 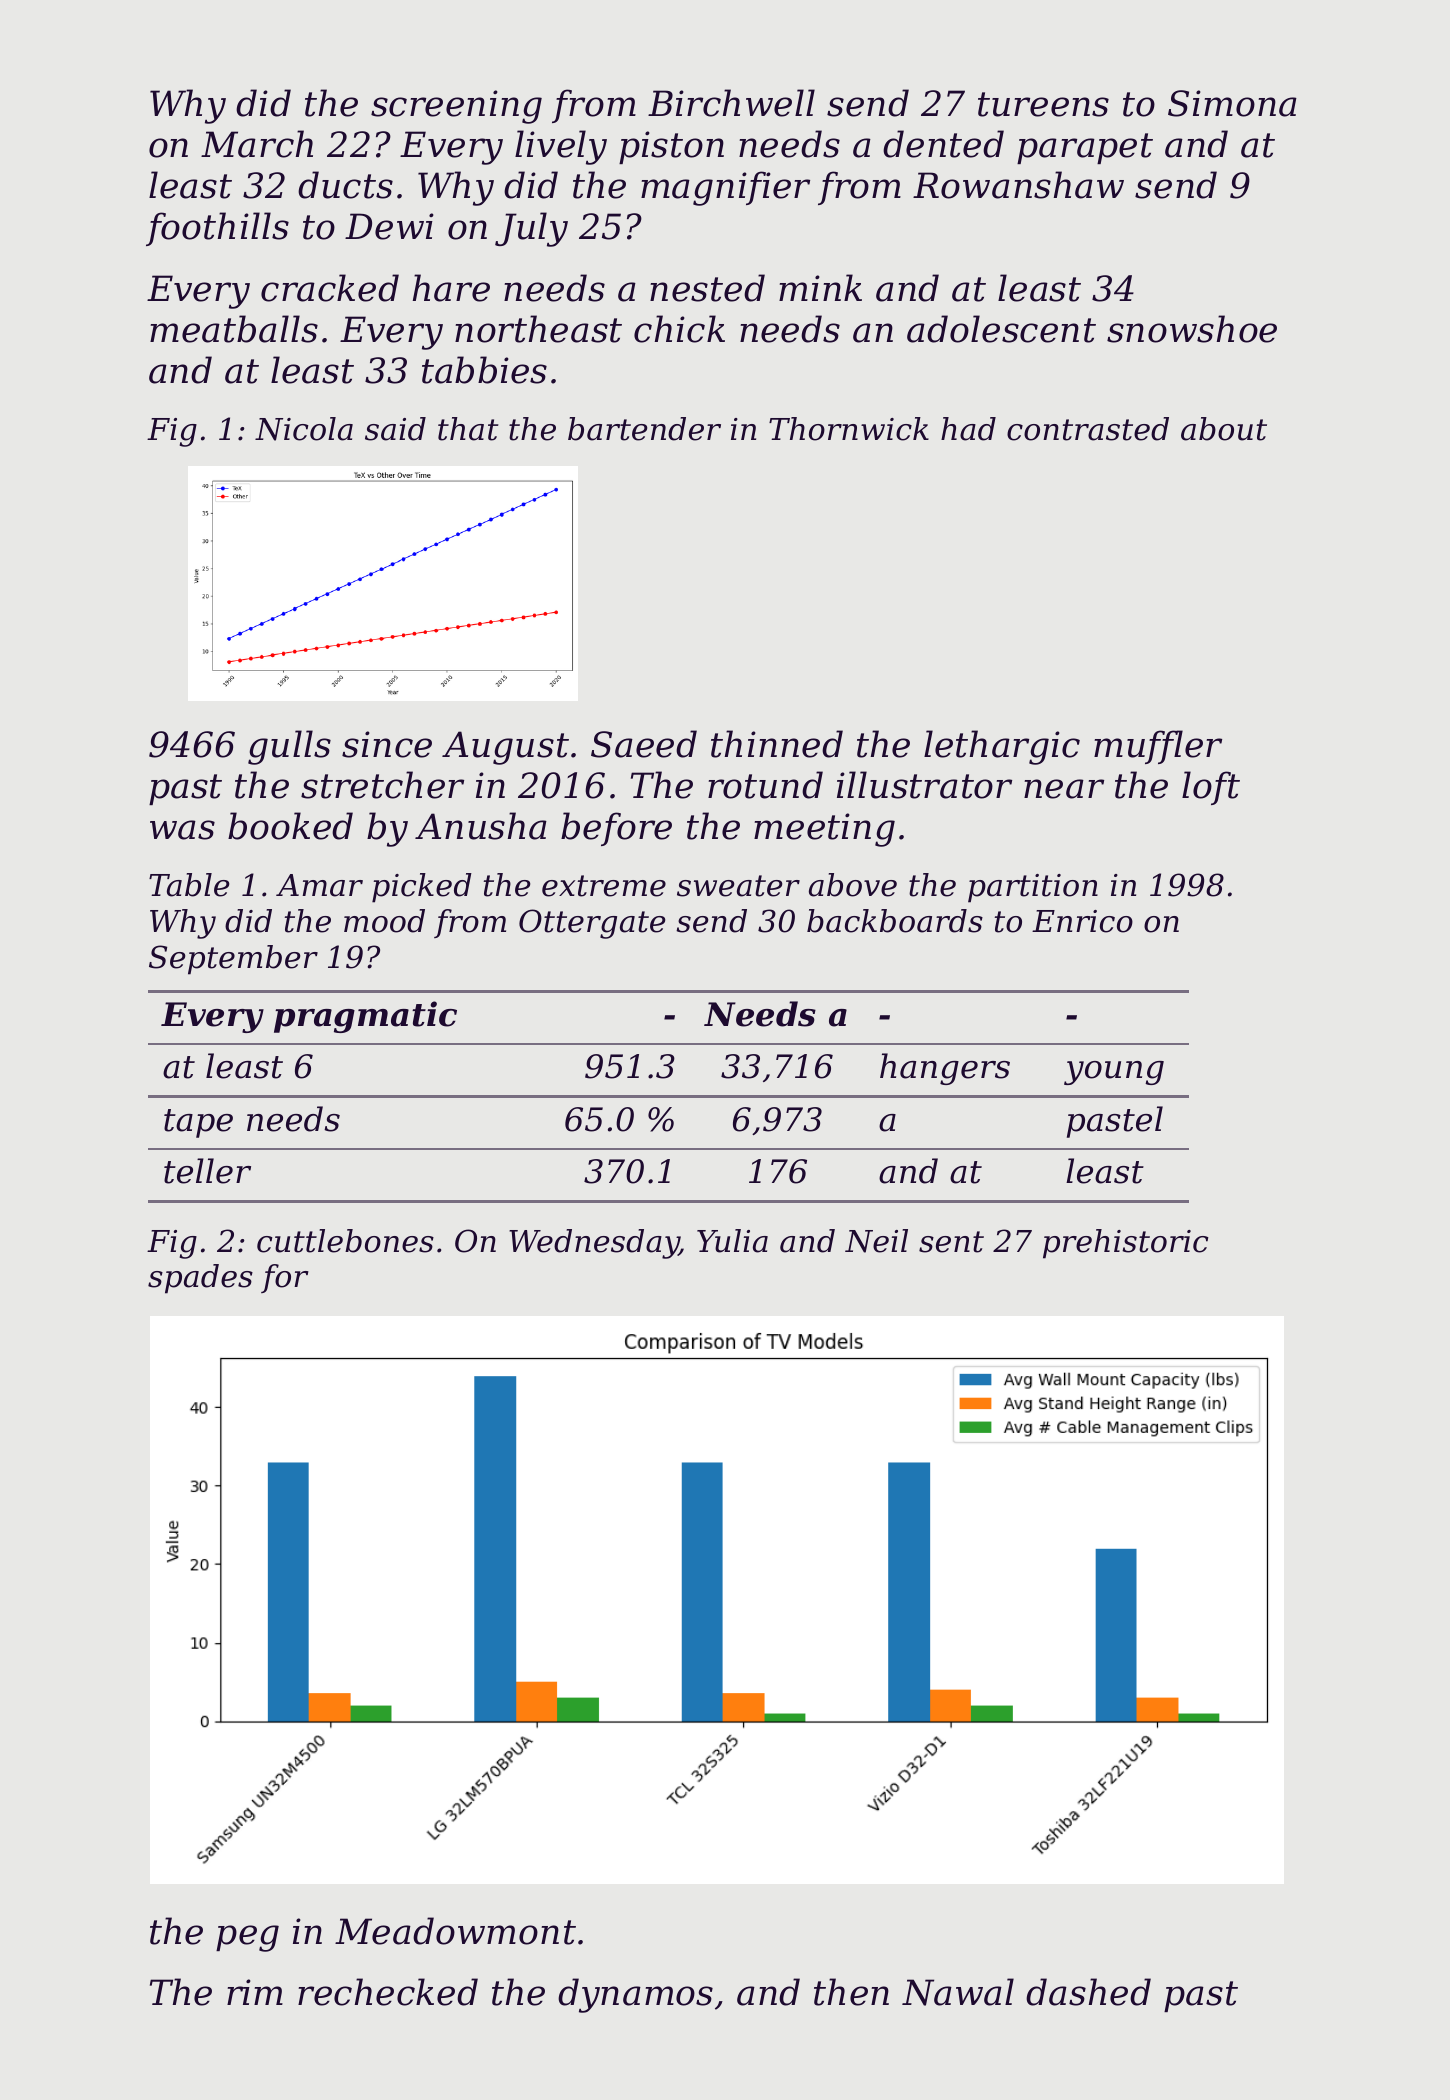 I want to click on dynamos, so click(x=635, y=1995).
